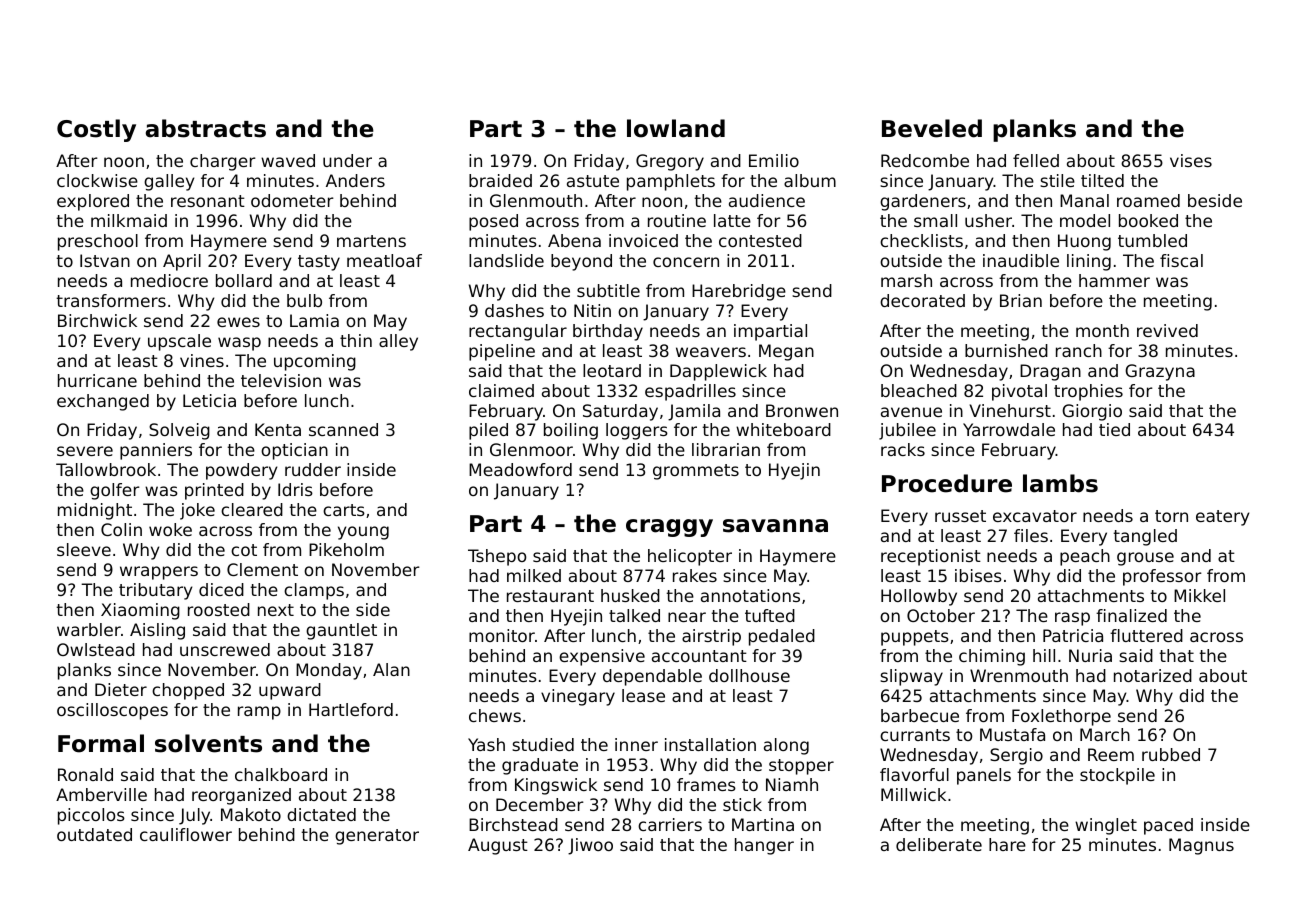 This screenshot has height=924, width=1308. Describe the element at coordinates (343, 429) in the screenshot. I see `scanned` at that location.
